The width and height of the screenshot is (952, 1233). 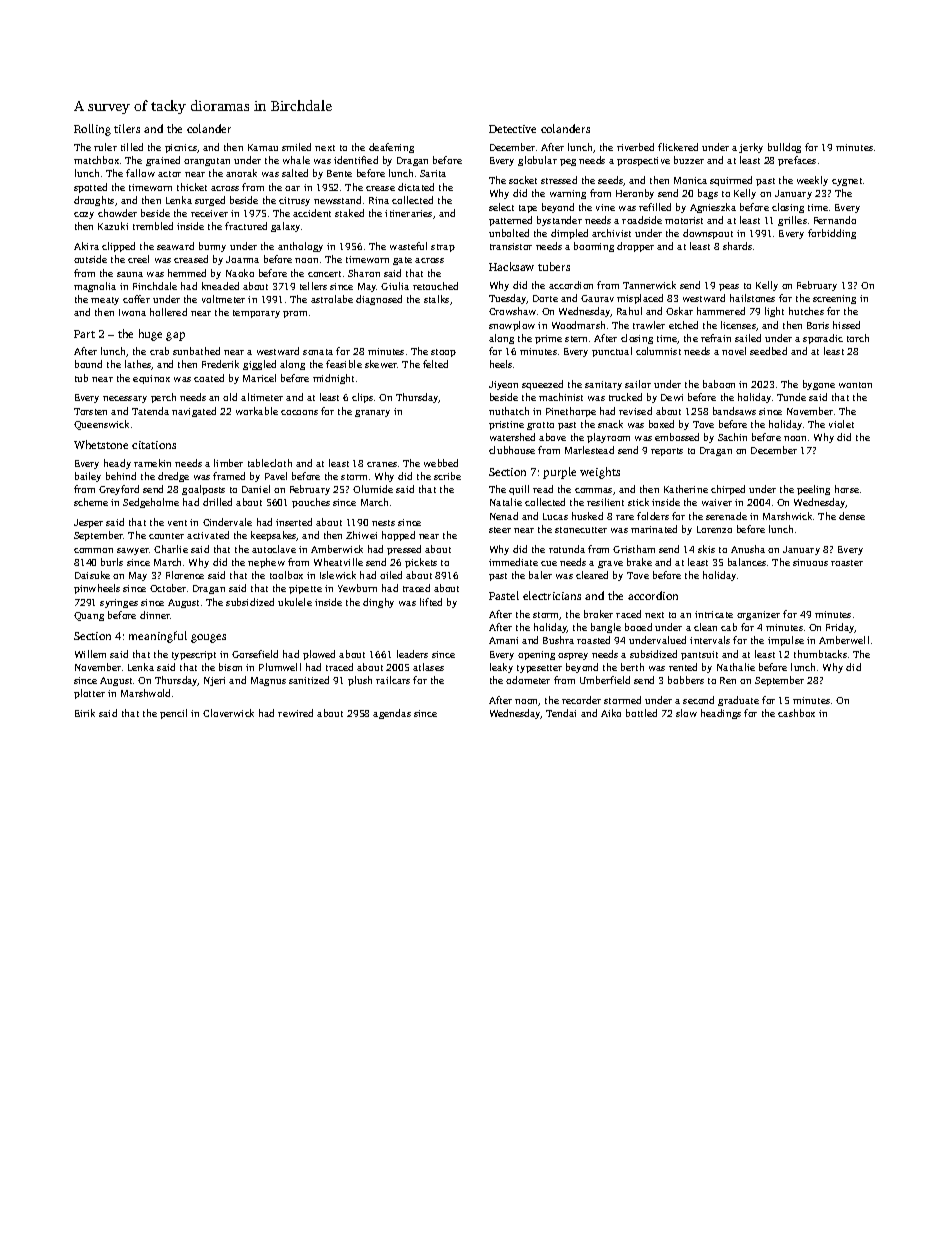 What do you see at coordinates (228, 713) in the screenshot?
I see `Cloverwick` at bounding box center [228, 713].
